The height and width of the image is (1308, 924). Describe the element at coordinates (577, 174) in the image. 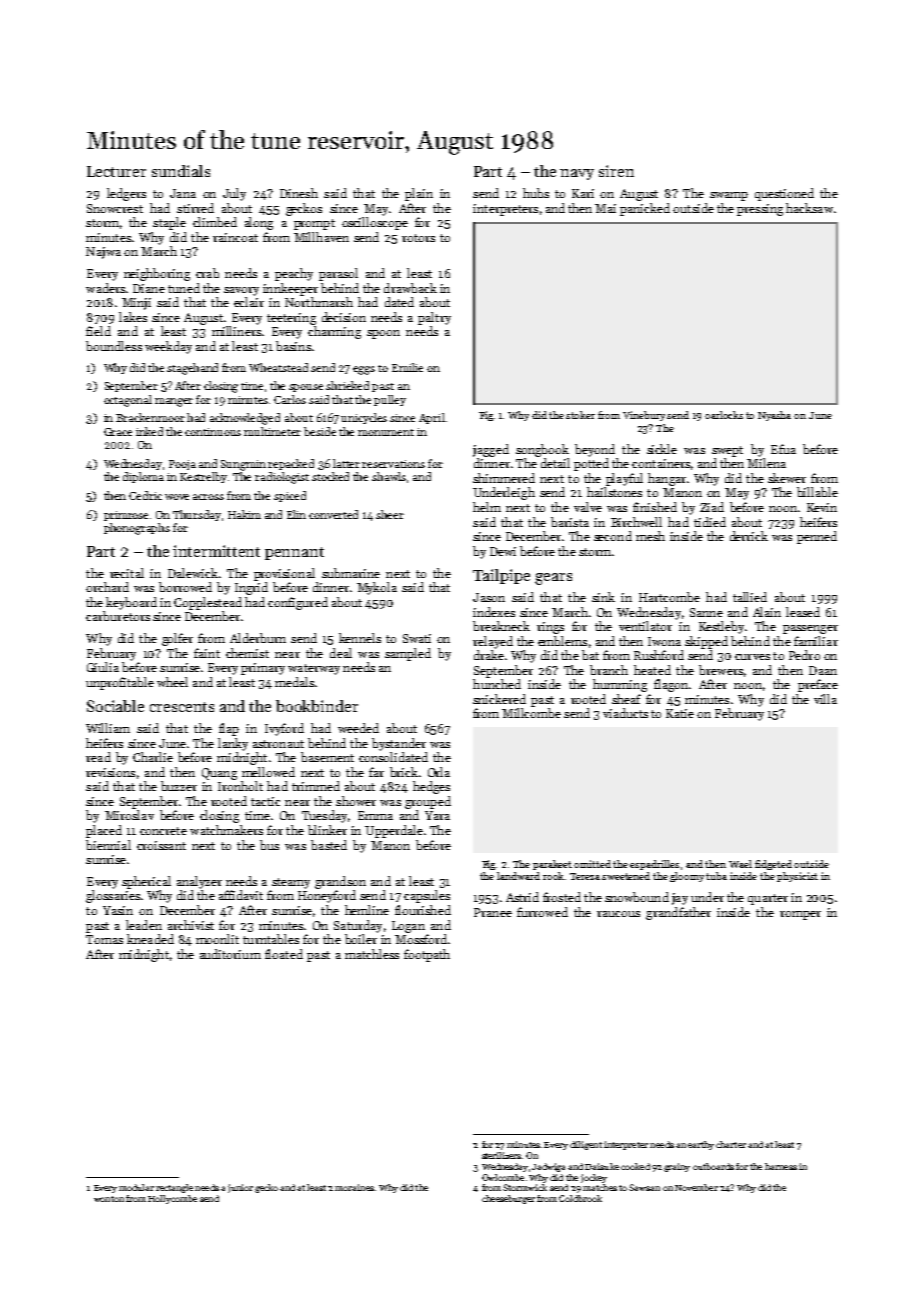

I see `navy` at that location.
